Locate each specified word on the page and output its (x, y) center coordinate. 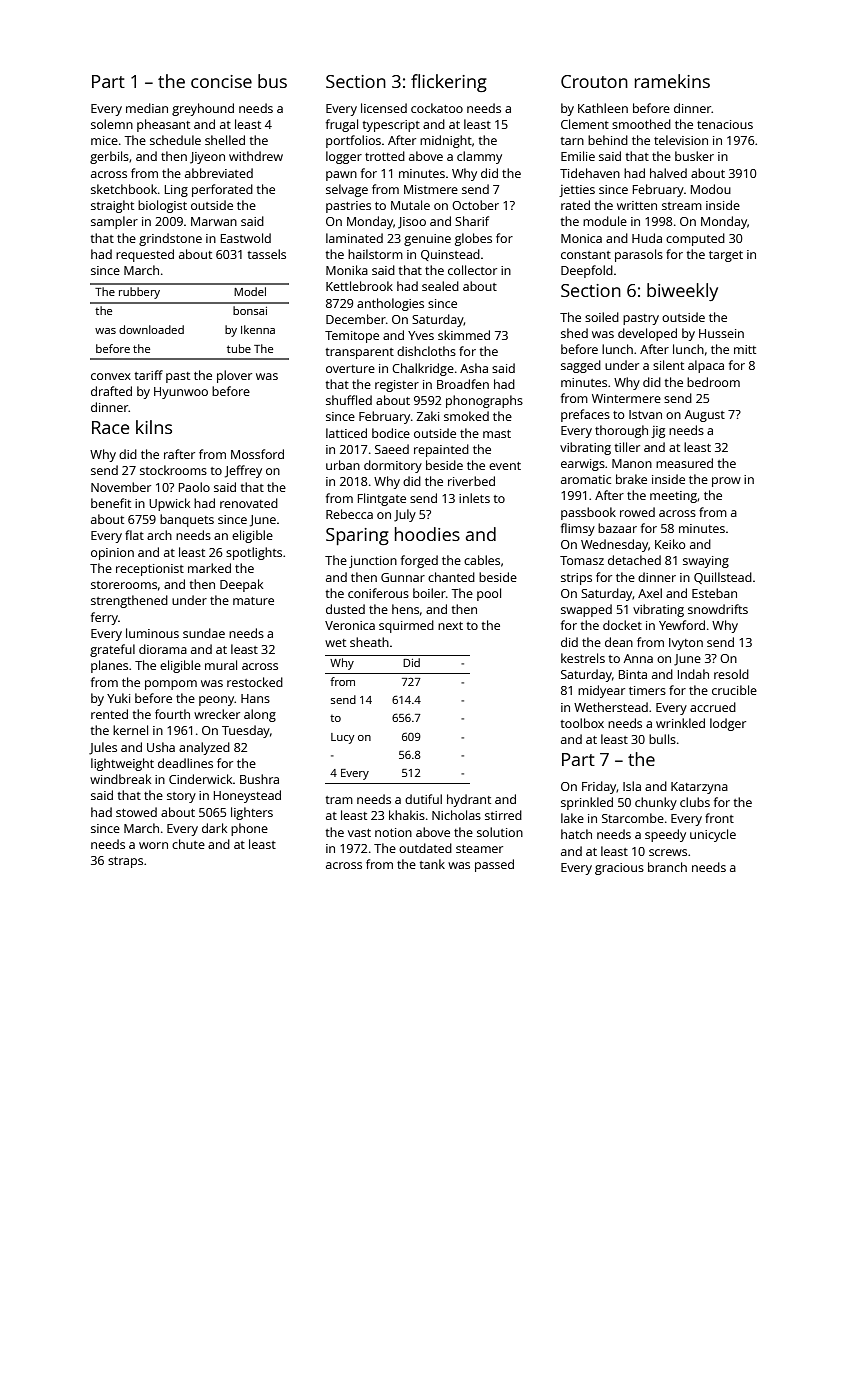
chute (188, 844)
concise (221, 81)
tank (432, 864)
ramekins (672, 81)
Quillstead (723, 578)
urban (343, 465)
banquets (187, 520)
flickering (449, 83)
